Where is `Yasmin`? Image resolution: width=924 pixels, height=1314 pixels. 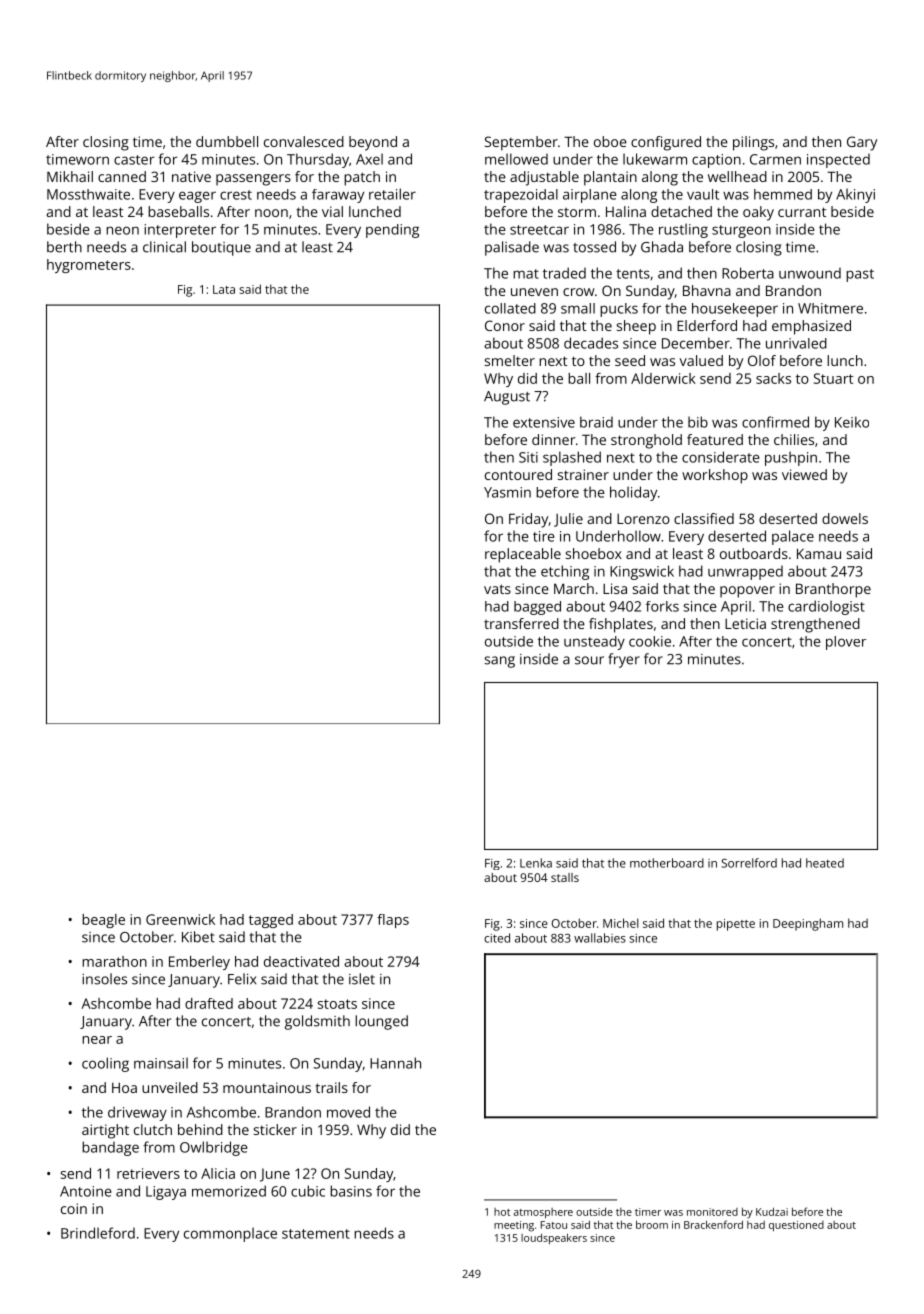
Yasmin is located at coordinates (507, 492).
